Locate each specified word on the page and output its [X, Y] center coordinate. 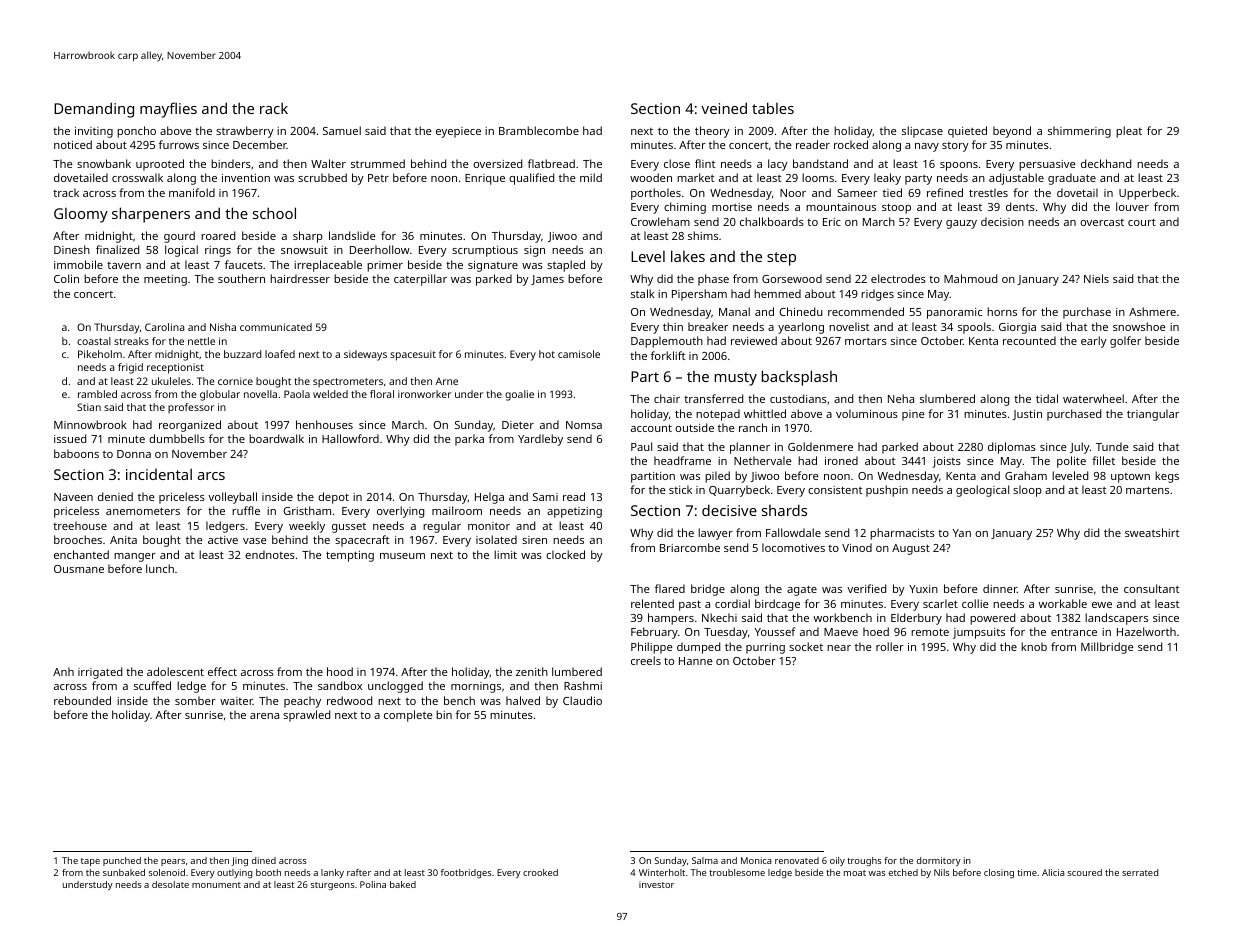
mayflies [168, 110]
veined [724, 108]
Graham [1026, 475]
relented [652, 603]
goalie [519, 395]
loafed [280, 354]
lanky [332, 873]
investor [656, 884]
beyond [1012, 132]
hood [340, 671]
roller [890, 646]
